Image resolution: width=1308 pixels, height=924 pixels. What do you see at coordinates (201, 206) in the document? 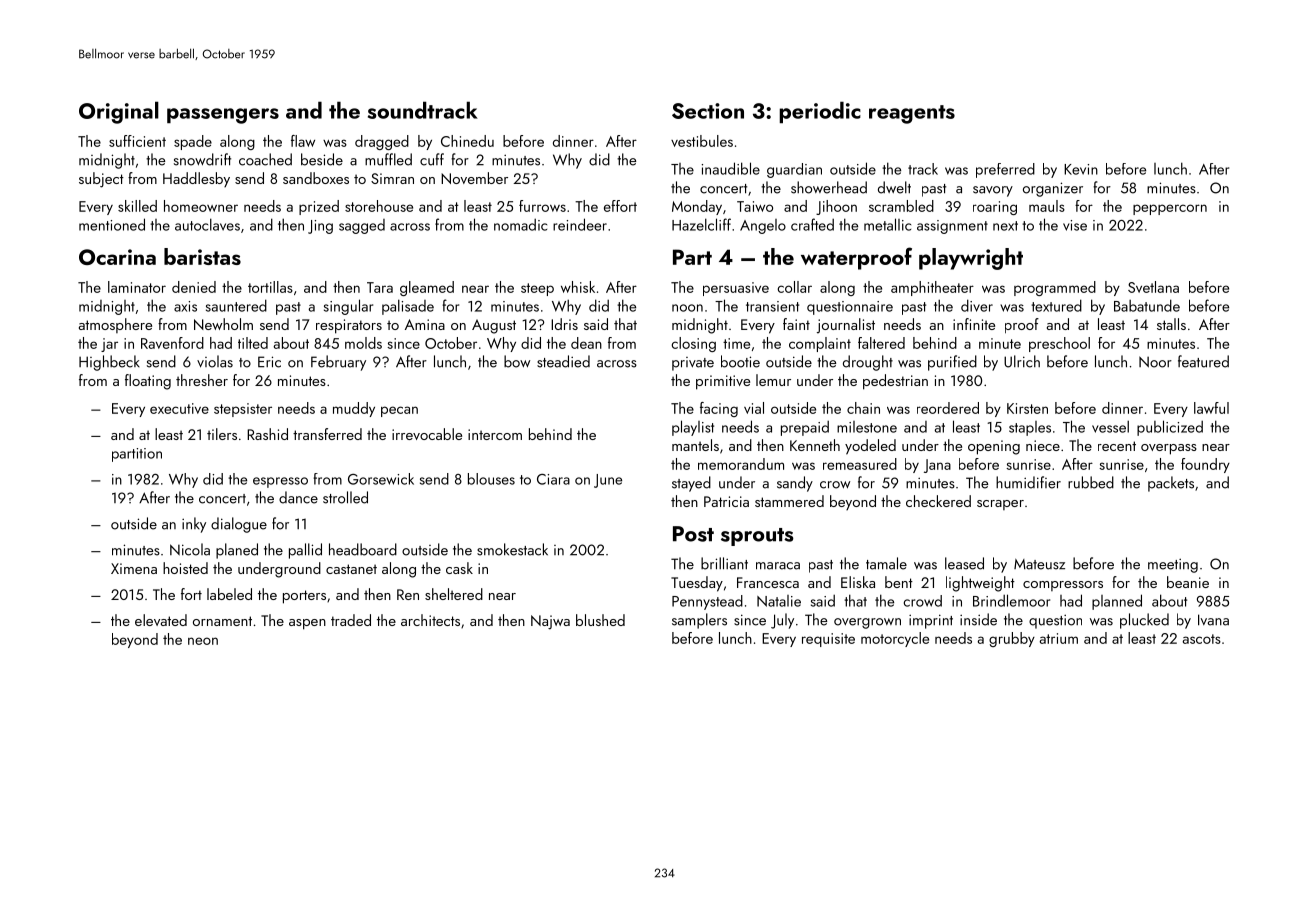
I see `homeowner` at bounding box center [201, 206].
